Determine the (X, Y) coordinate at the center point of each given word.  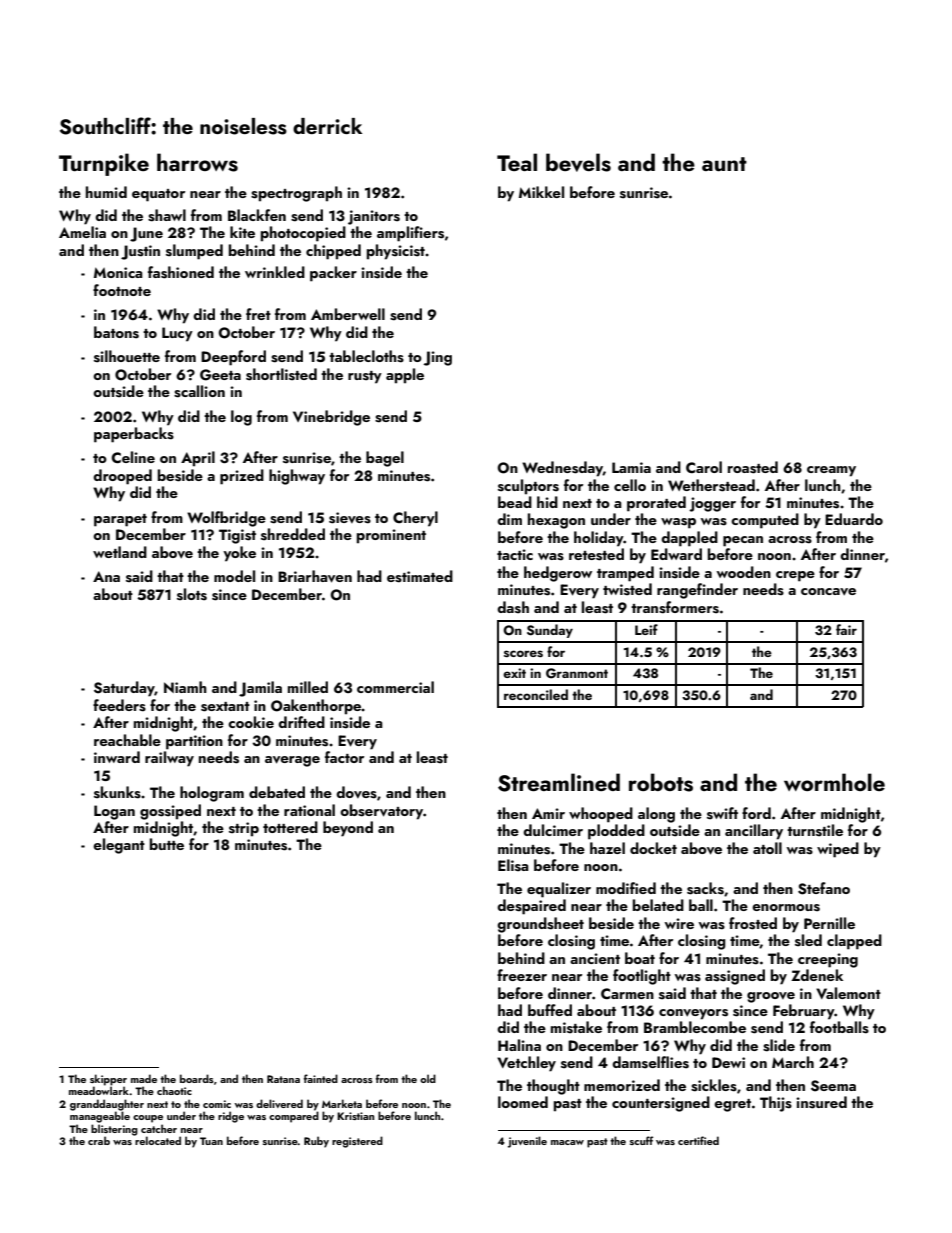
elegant (119, 846)
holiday (599, 539)
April (198, 459)
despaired (531, 907)
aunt (724, 164)
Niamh (185, 687)
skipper (108, 1080)
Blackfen (257, 215)
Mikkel (541, 192)
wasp (678, 523)
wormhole (834, 782)
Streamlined (559, 782)
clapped (854, 942)
